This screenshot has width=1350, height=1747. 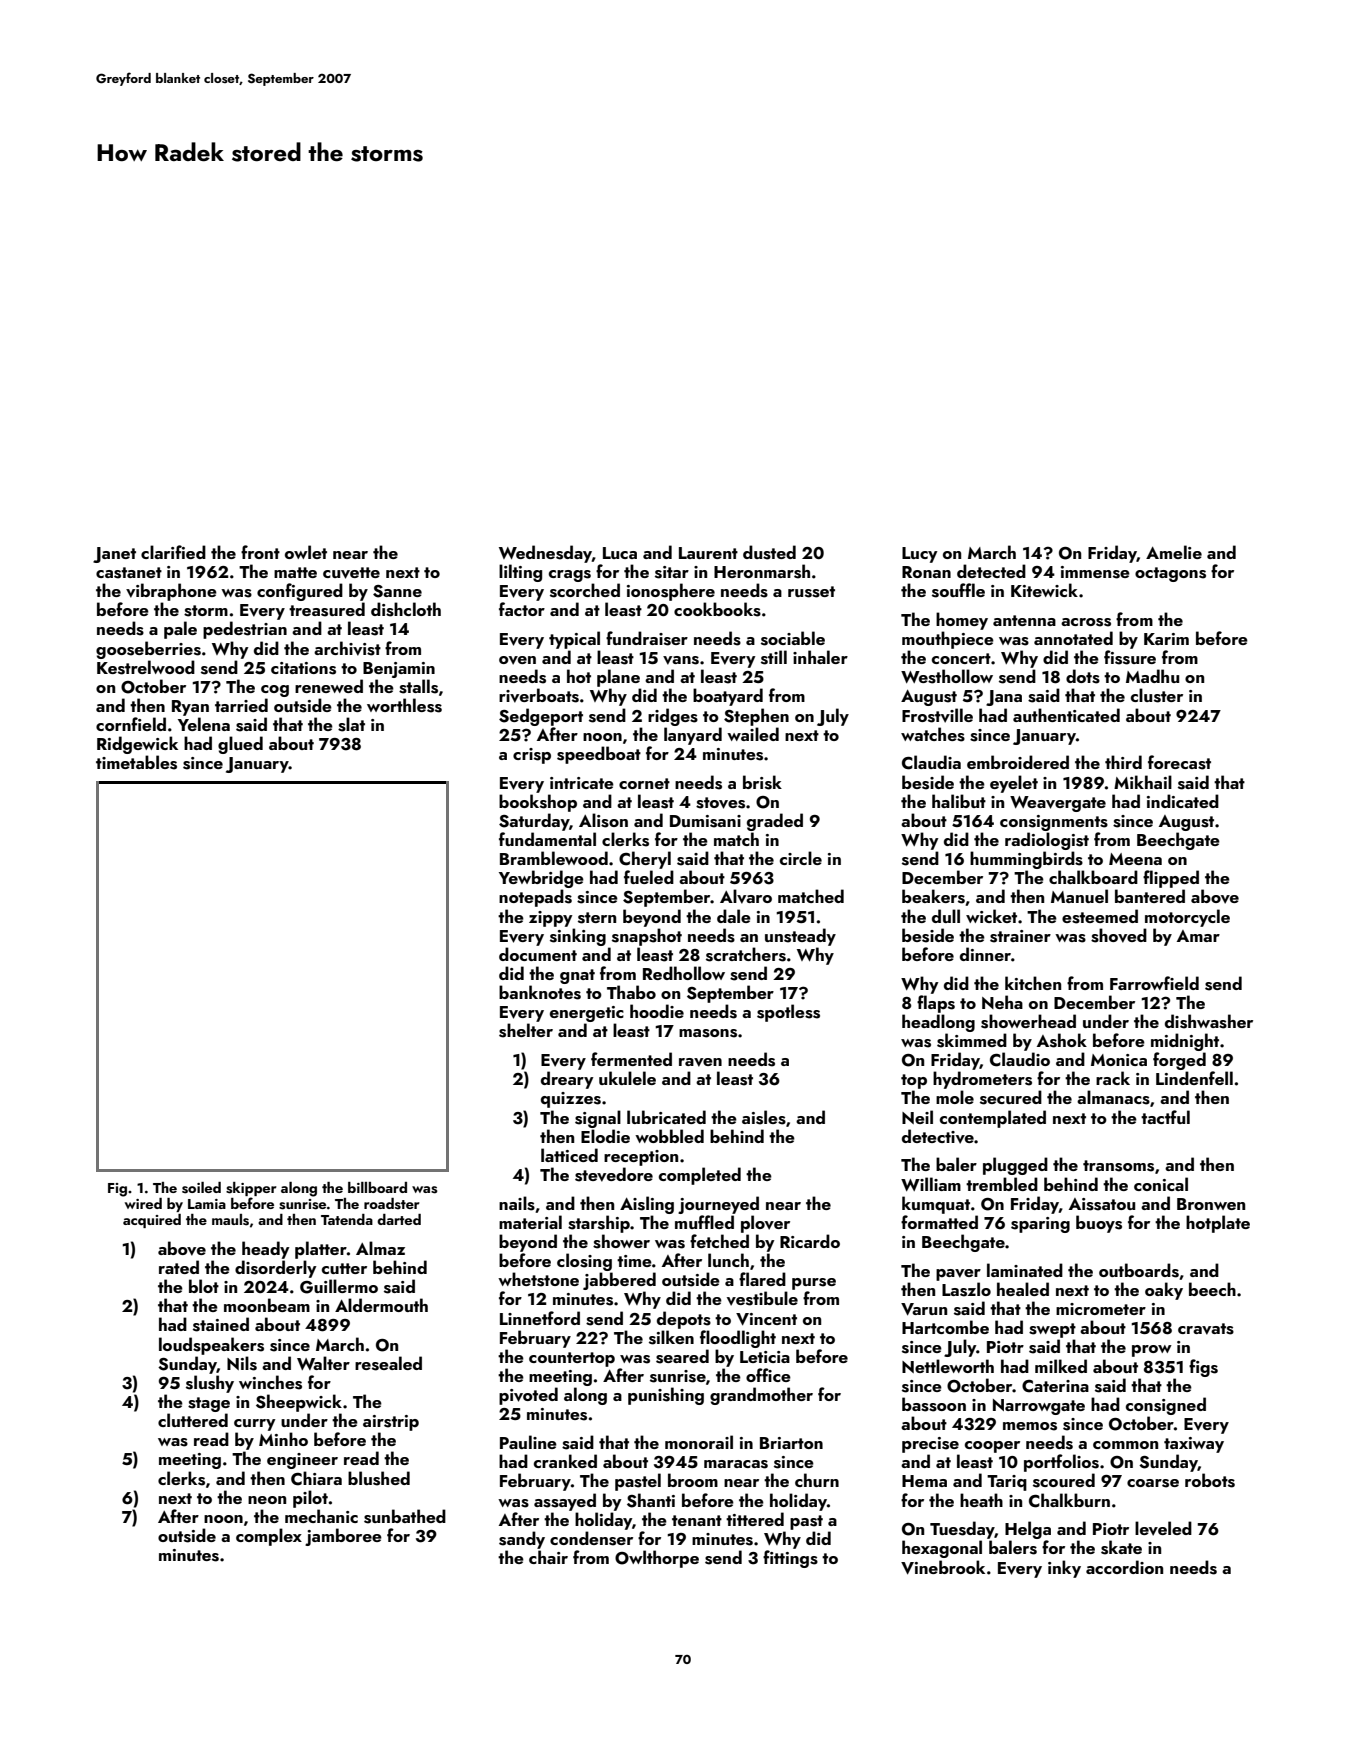 What do you see at coordinates (1004, 698) in the screenshot?
I see `Jana` at bounding box center [1004, 698].
